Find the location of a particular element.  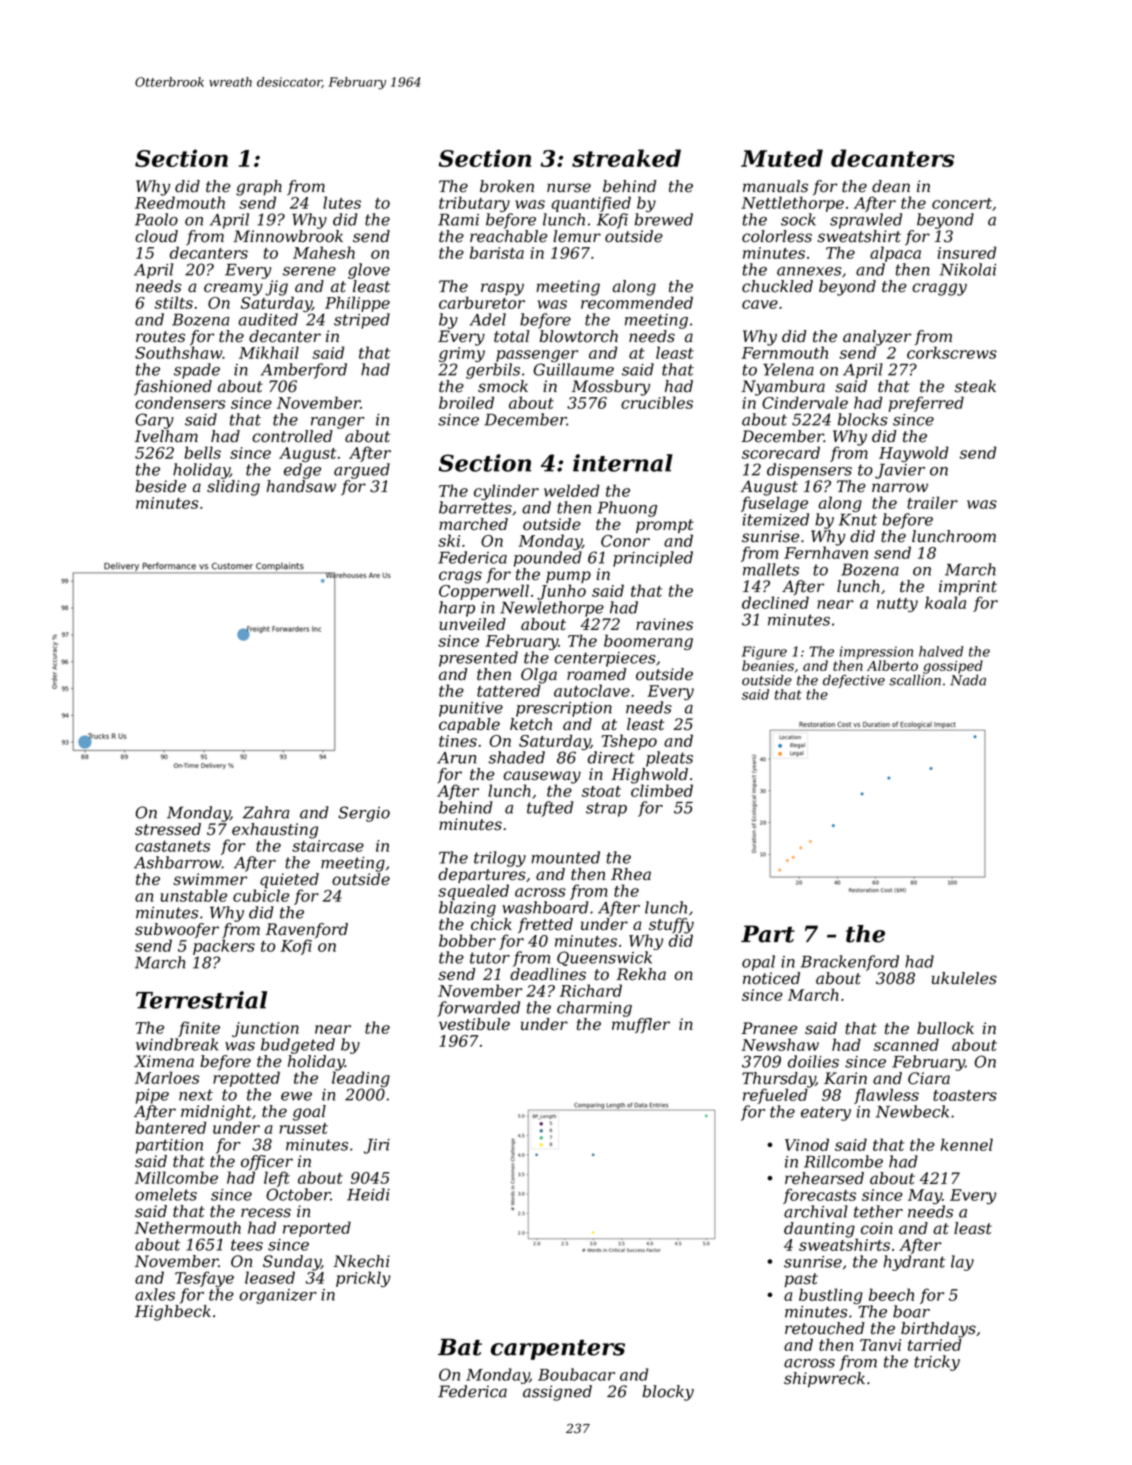

chuckled is located at coordinates (777, 286).
